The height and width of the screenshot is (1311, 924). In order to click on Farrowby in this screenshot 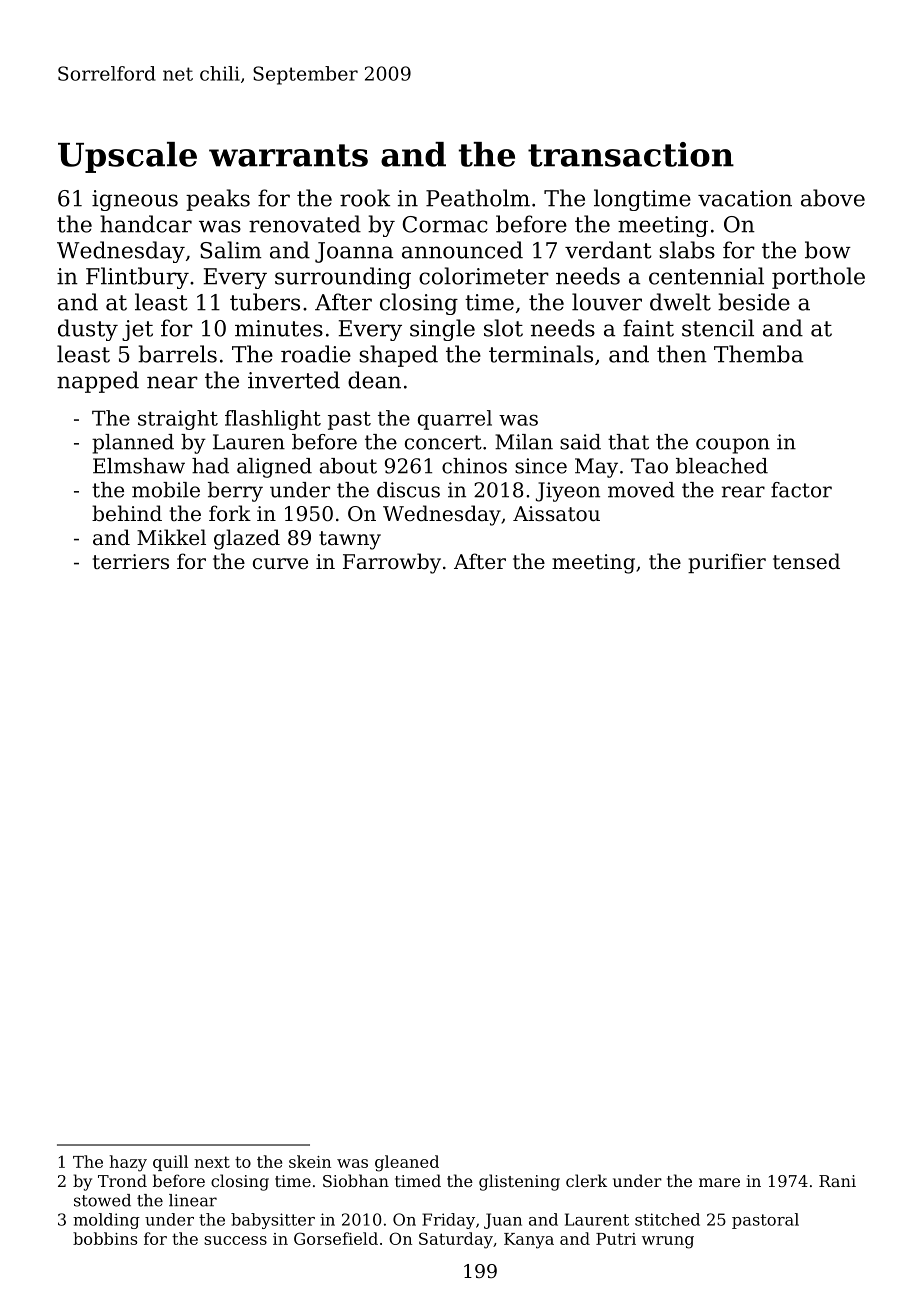, I will do `click(392, 563)`.
